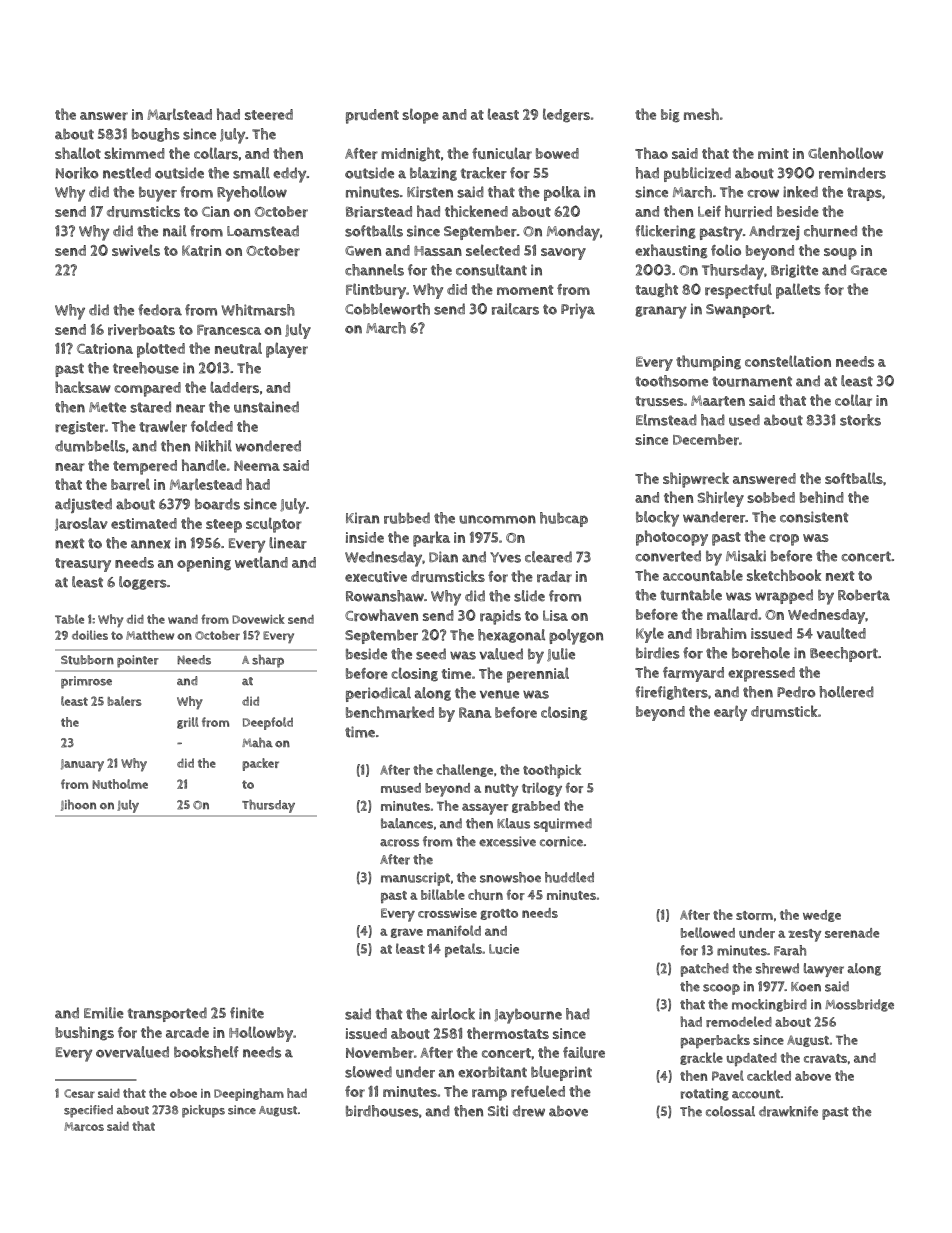 This image has width=952, height=1233. I want to click on Cobbleworth, so click(387, 309).
